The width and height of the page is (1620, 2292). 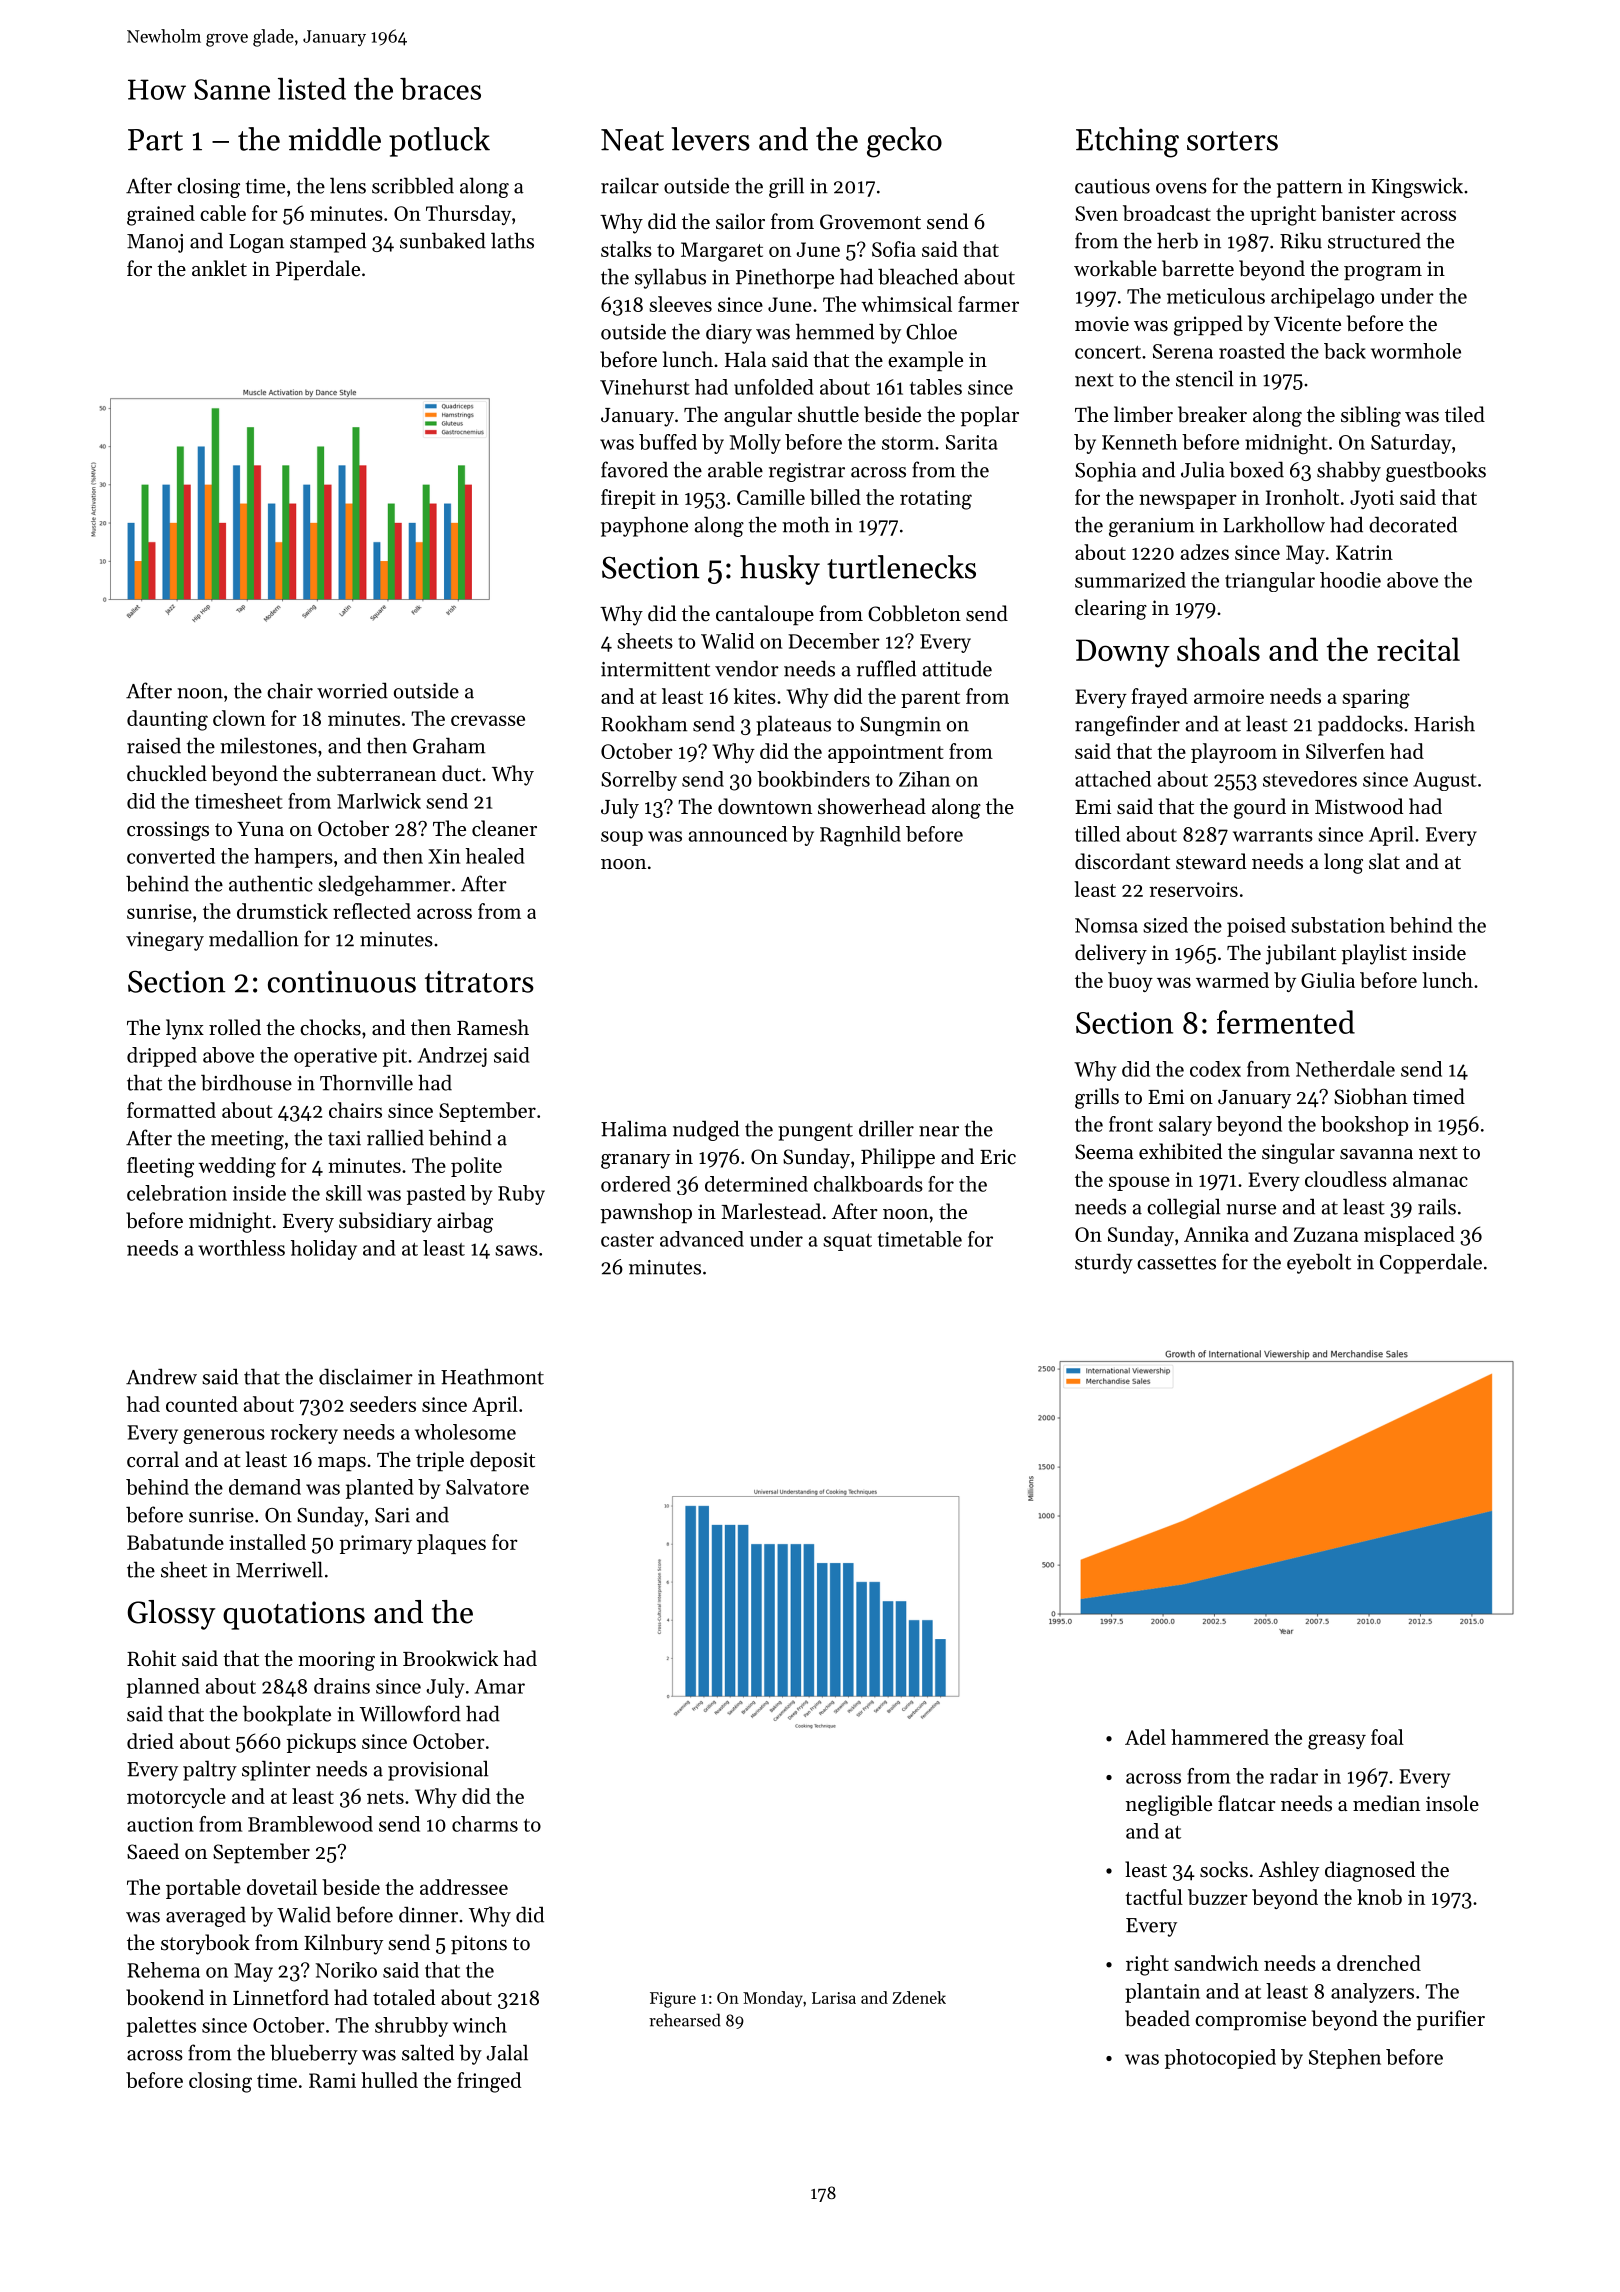 What do you see at coordinates (335, 139) in the page?
I see `middle` at bounding box center [335, 139].
